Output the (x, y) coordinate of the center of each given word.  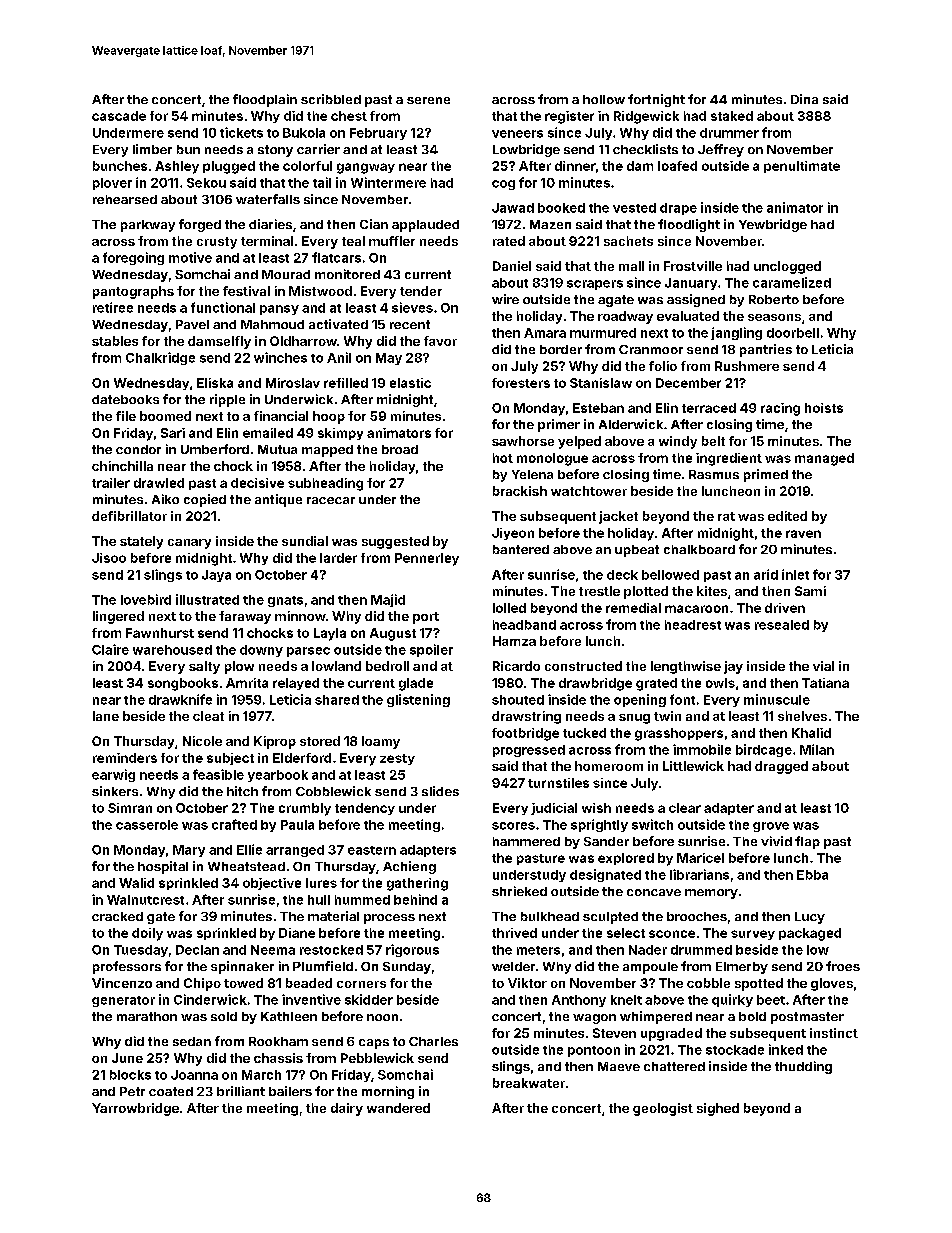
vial (823, 666)
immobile (702, 749)
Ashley (177, 167)
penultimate (802, 167)
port (426, 618)
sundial (305, 541)
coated (171, 1091)
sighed (718, 1109)
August (393, 634)
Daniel (512, 266)
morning (388, 1092)
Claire (110, 649)
